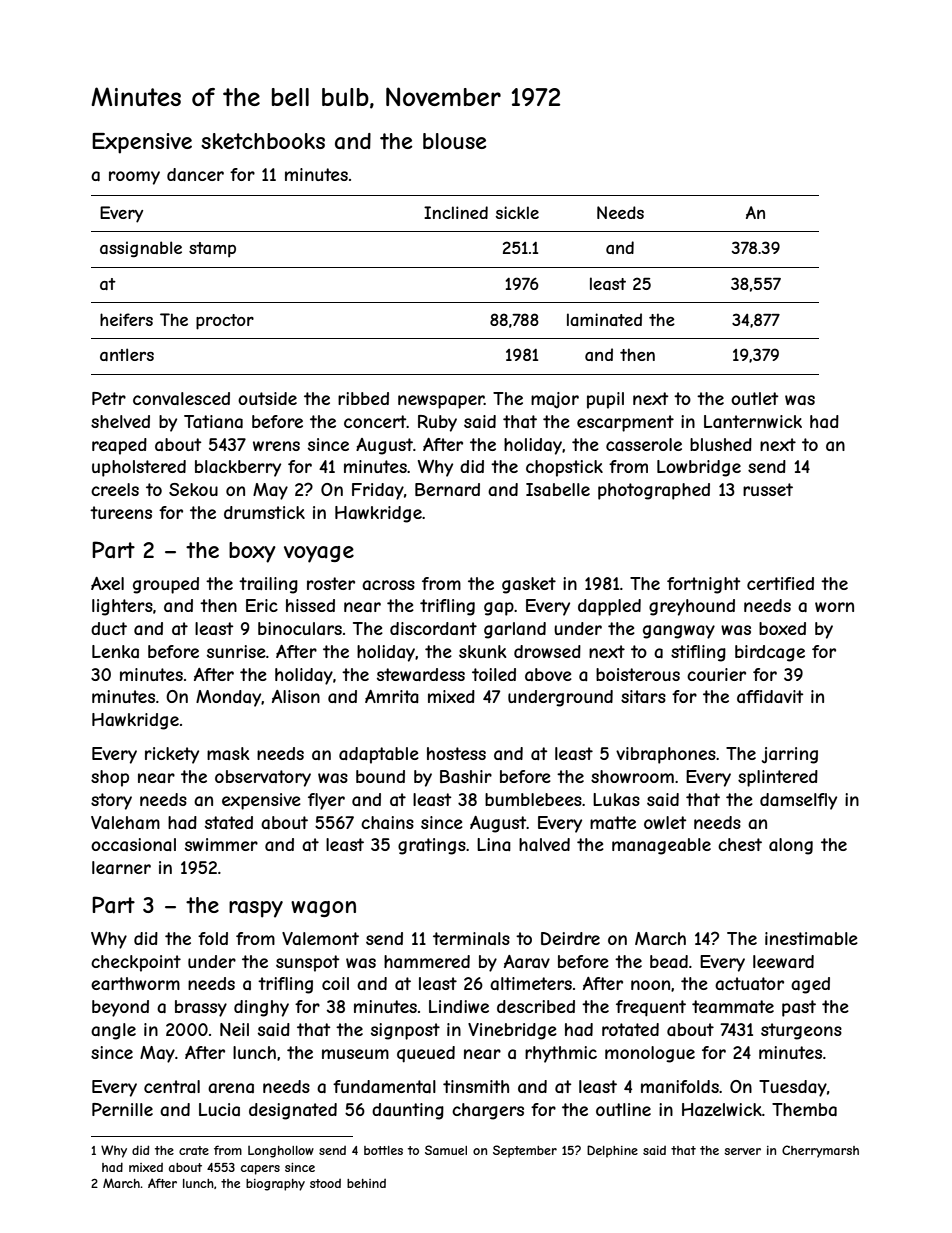 Image resolution: width=952 pixels, height=1233 pixels. I want to click on sketchbooks, so click(263, 141).
